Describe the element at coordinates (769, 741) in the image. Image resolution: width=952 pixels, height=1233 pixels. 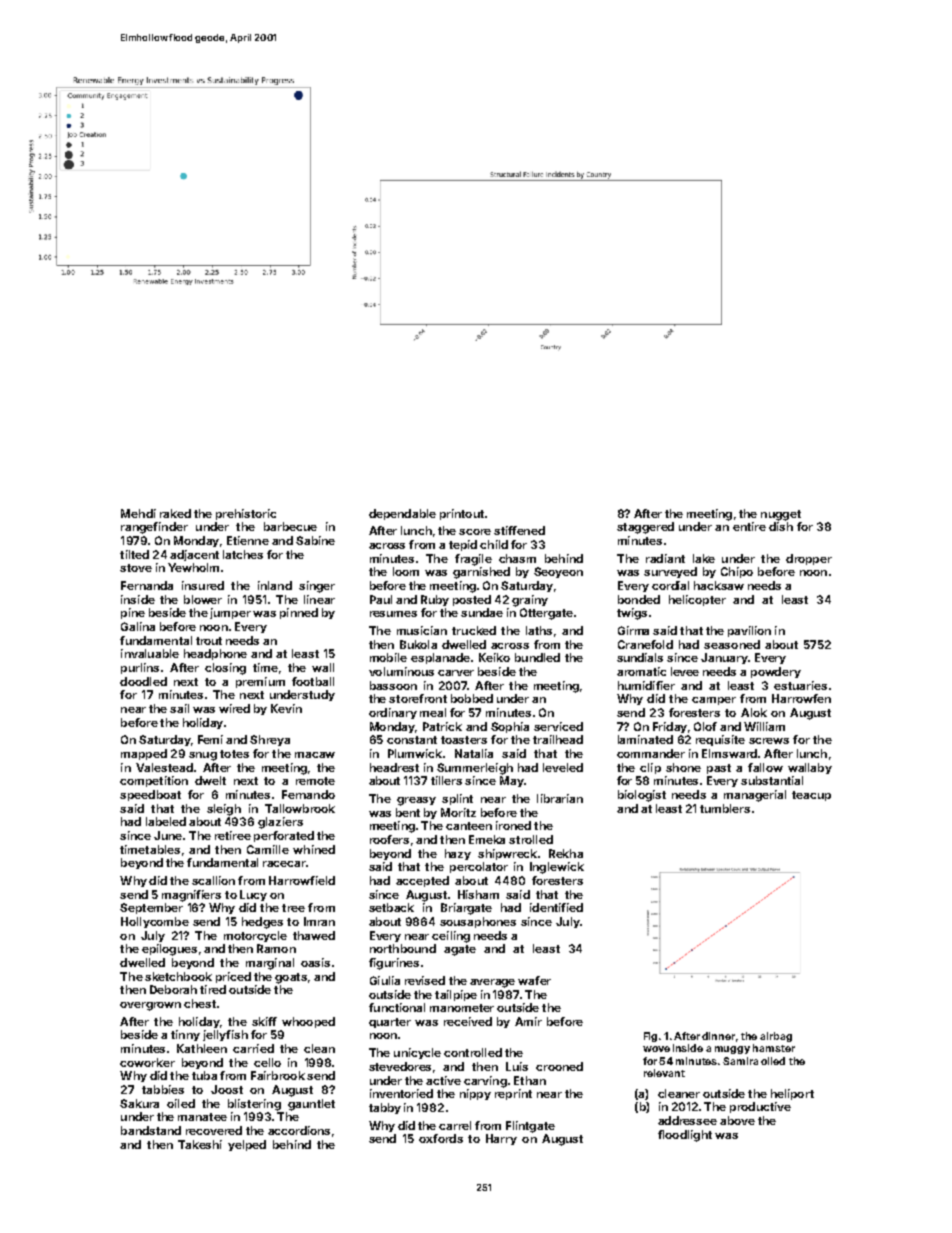
I see `screws` at that location.
